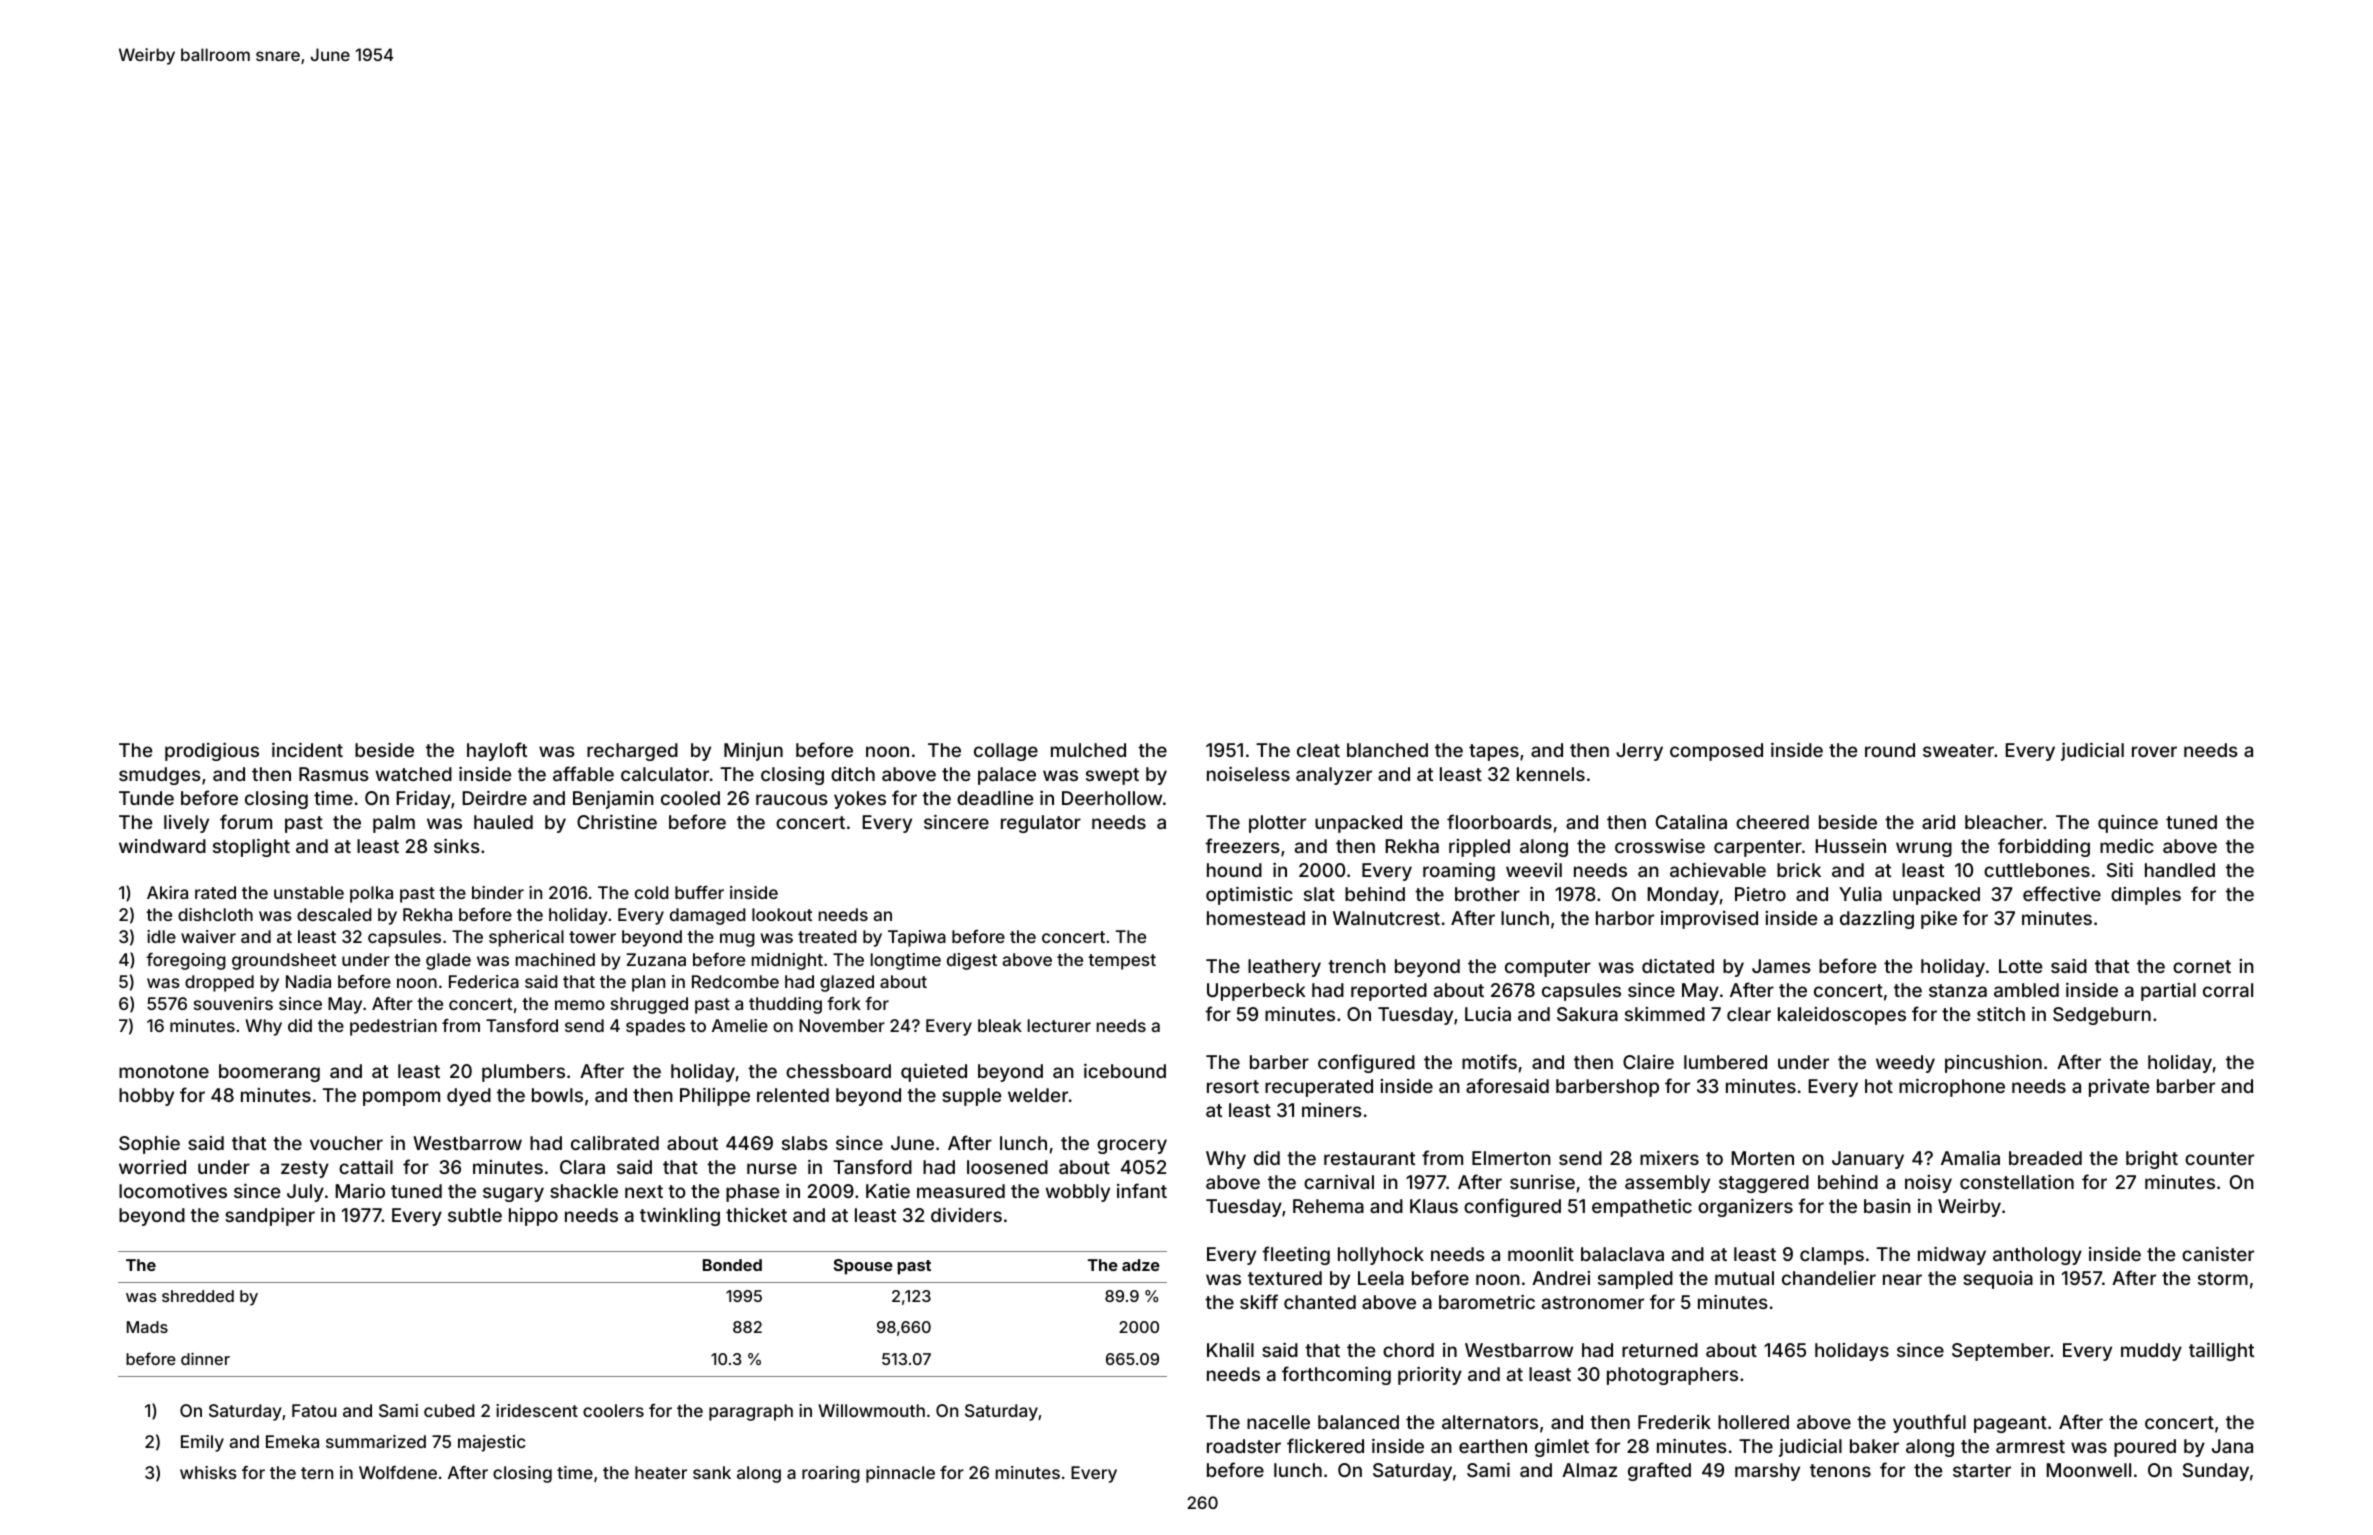  I want to click on rover, so click(2154, 751).
